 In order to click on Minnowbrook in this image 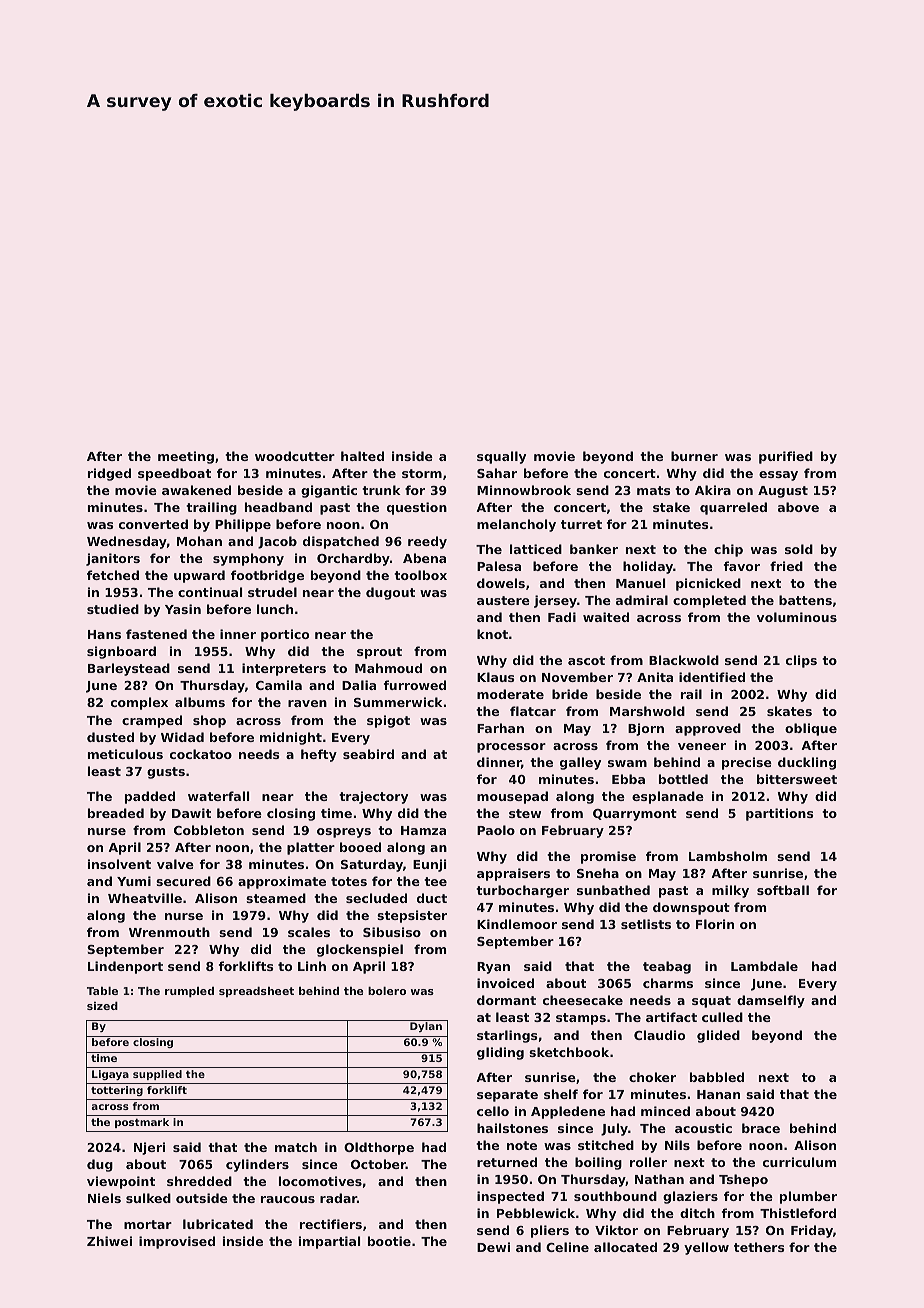, I will do `click(524, 490)`.
